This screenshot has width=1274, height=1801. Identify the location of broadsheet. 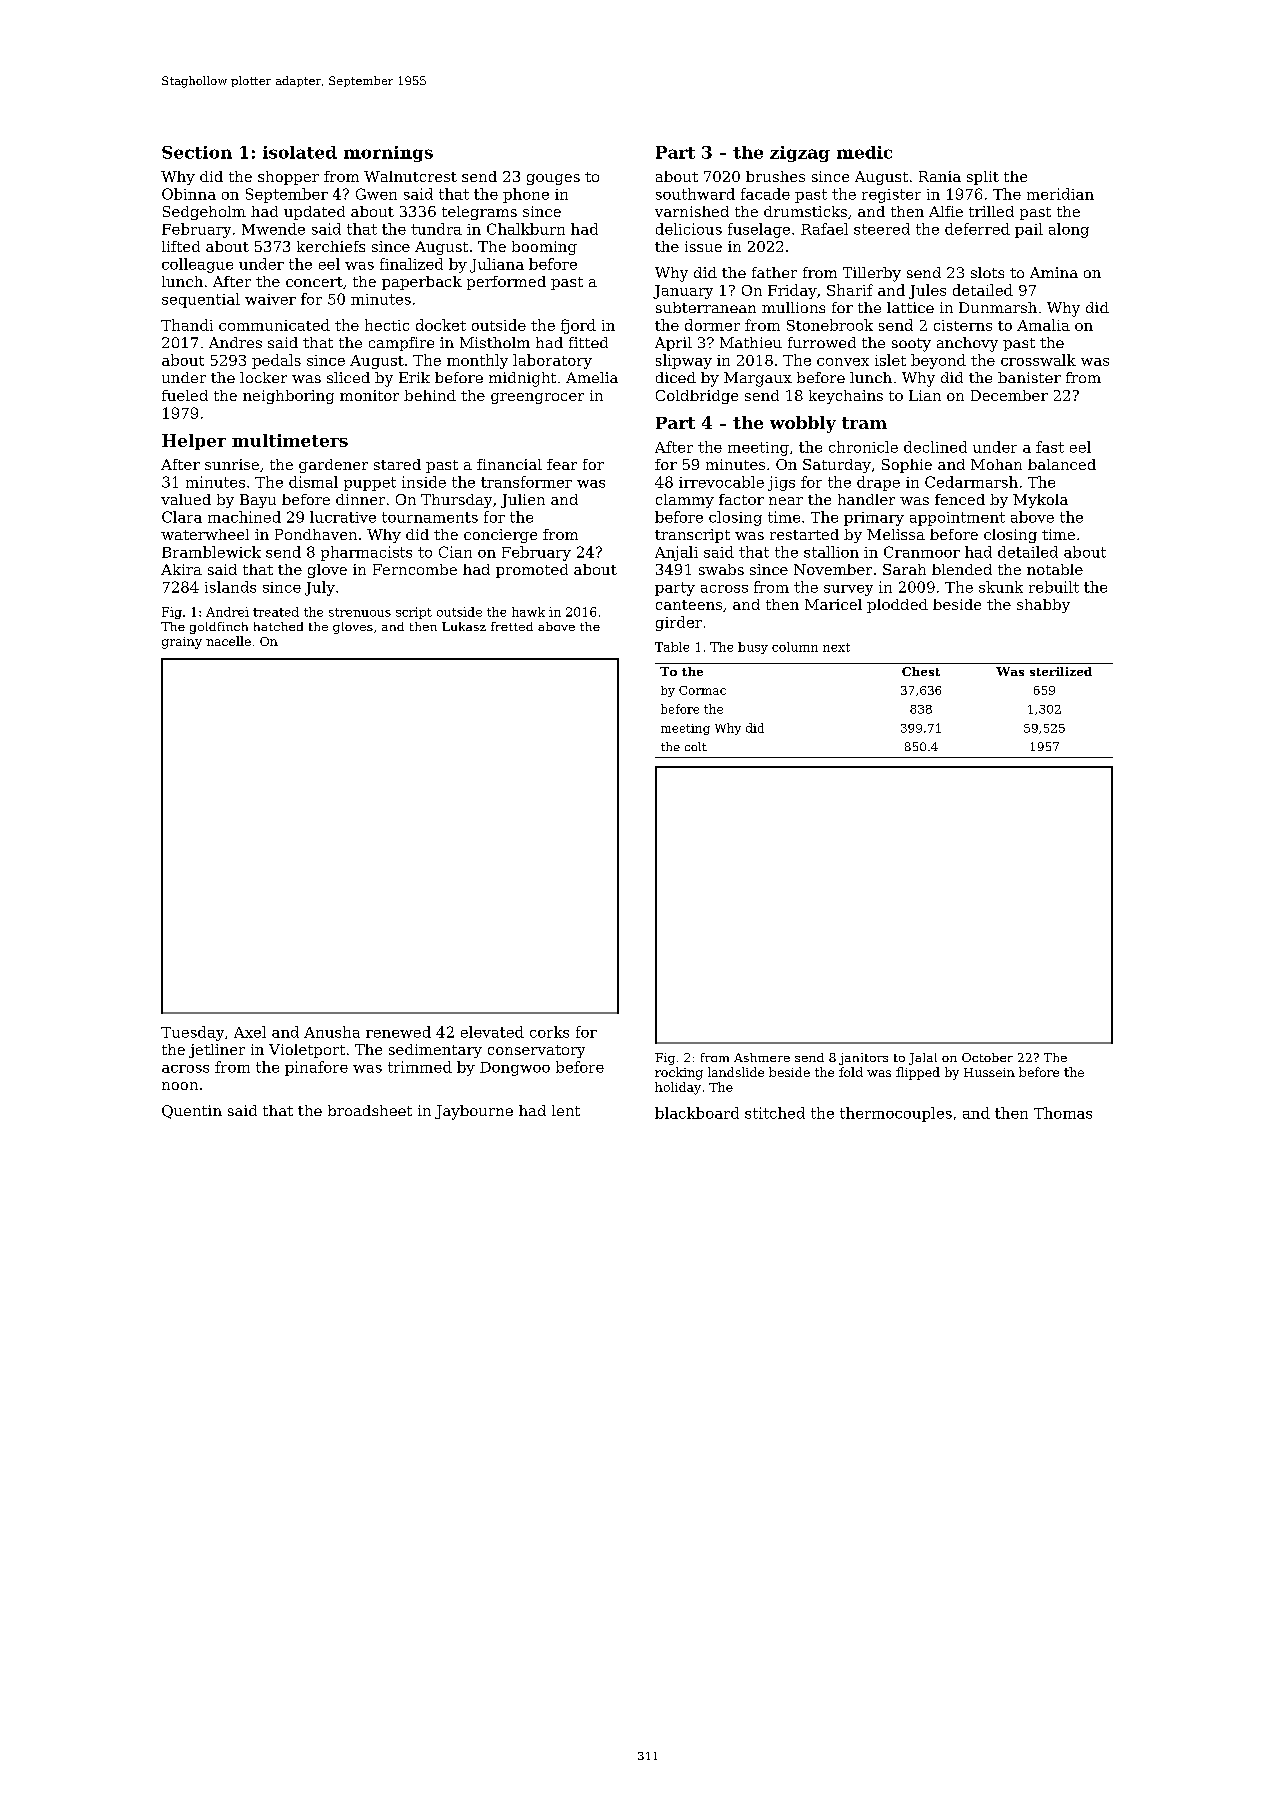
(370, 1110).
